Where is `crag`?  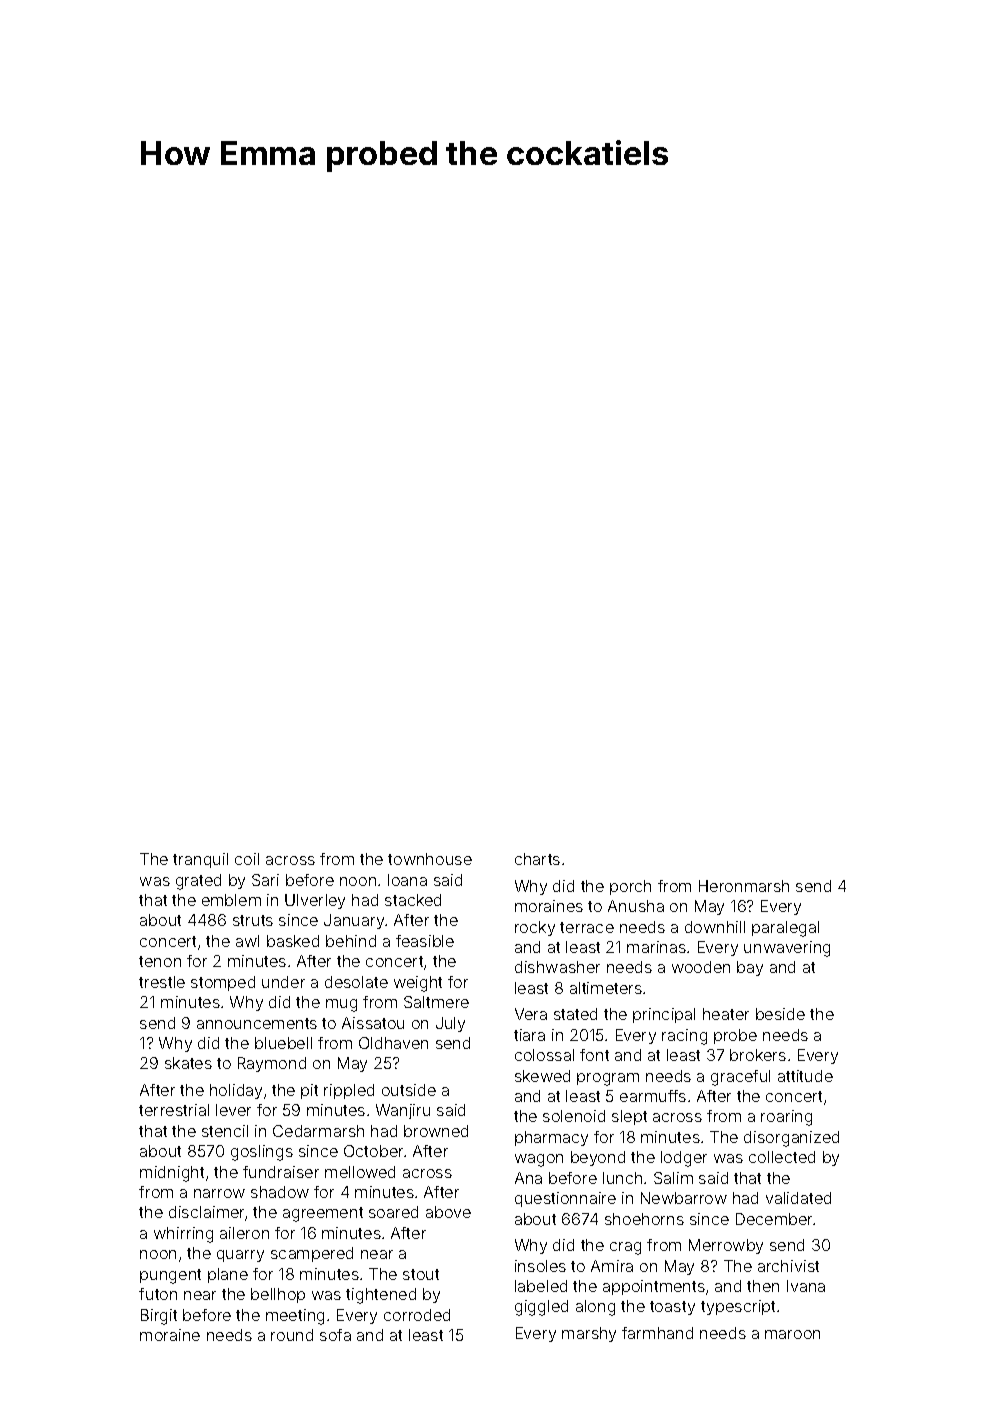 crag is located at coordinates (625, 1248).
